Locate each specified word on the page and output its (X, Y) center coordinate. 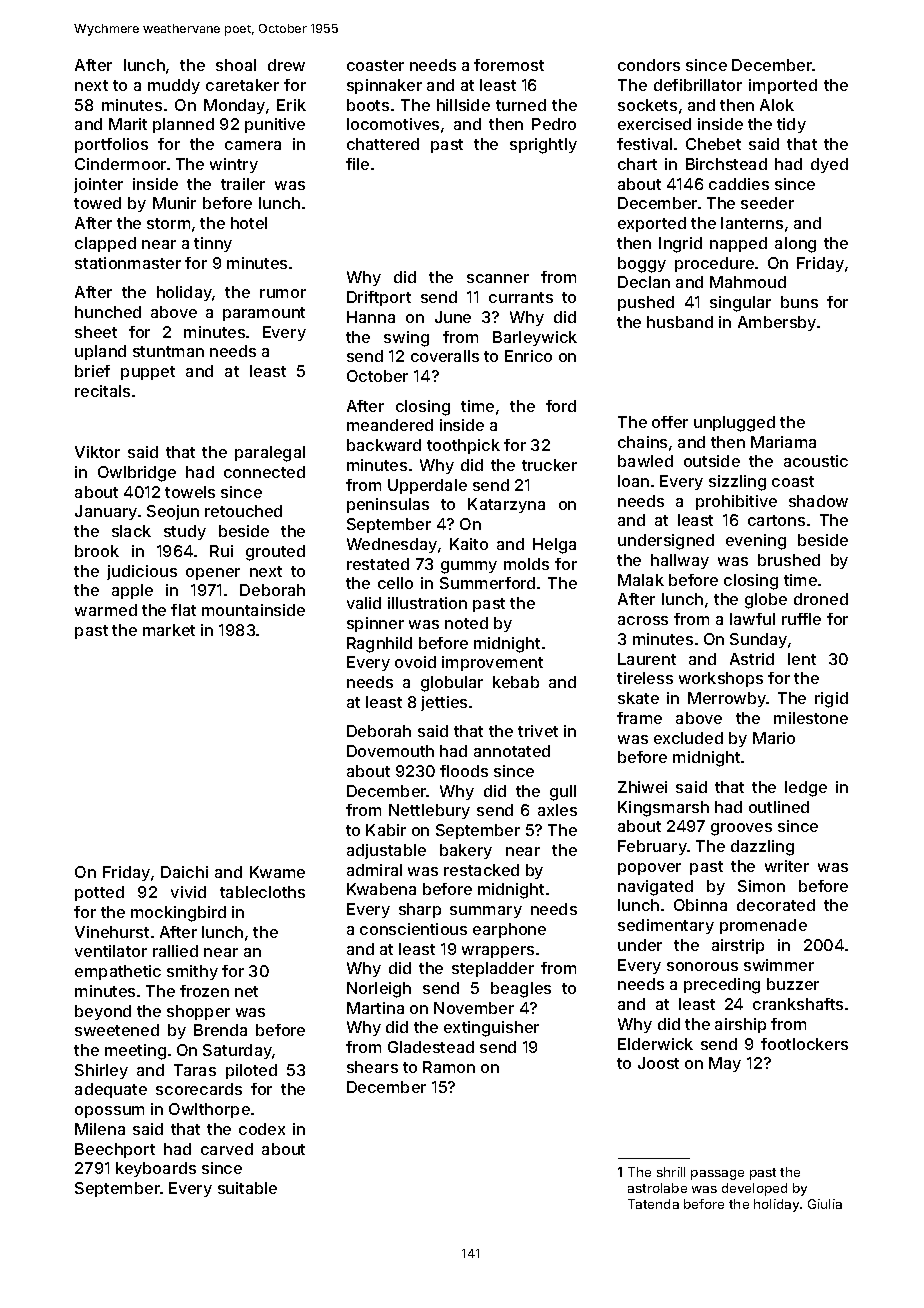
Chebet (713, 144)
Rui (221, 551)
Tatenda (653, 1204)
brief (92, 371)
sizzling (737, 483)
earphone (509, 930)
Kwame (277, 872)
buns (799, 302)
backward (384, 445)
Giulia (825, 1204)
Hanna (371, 317)
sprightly (543, 146)
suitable (247, 1188)
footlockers (804, 1044)
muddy (174, 86)
